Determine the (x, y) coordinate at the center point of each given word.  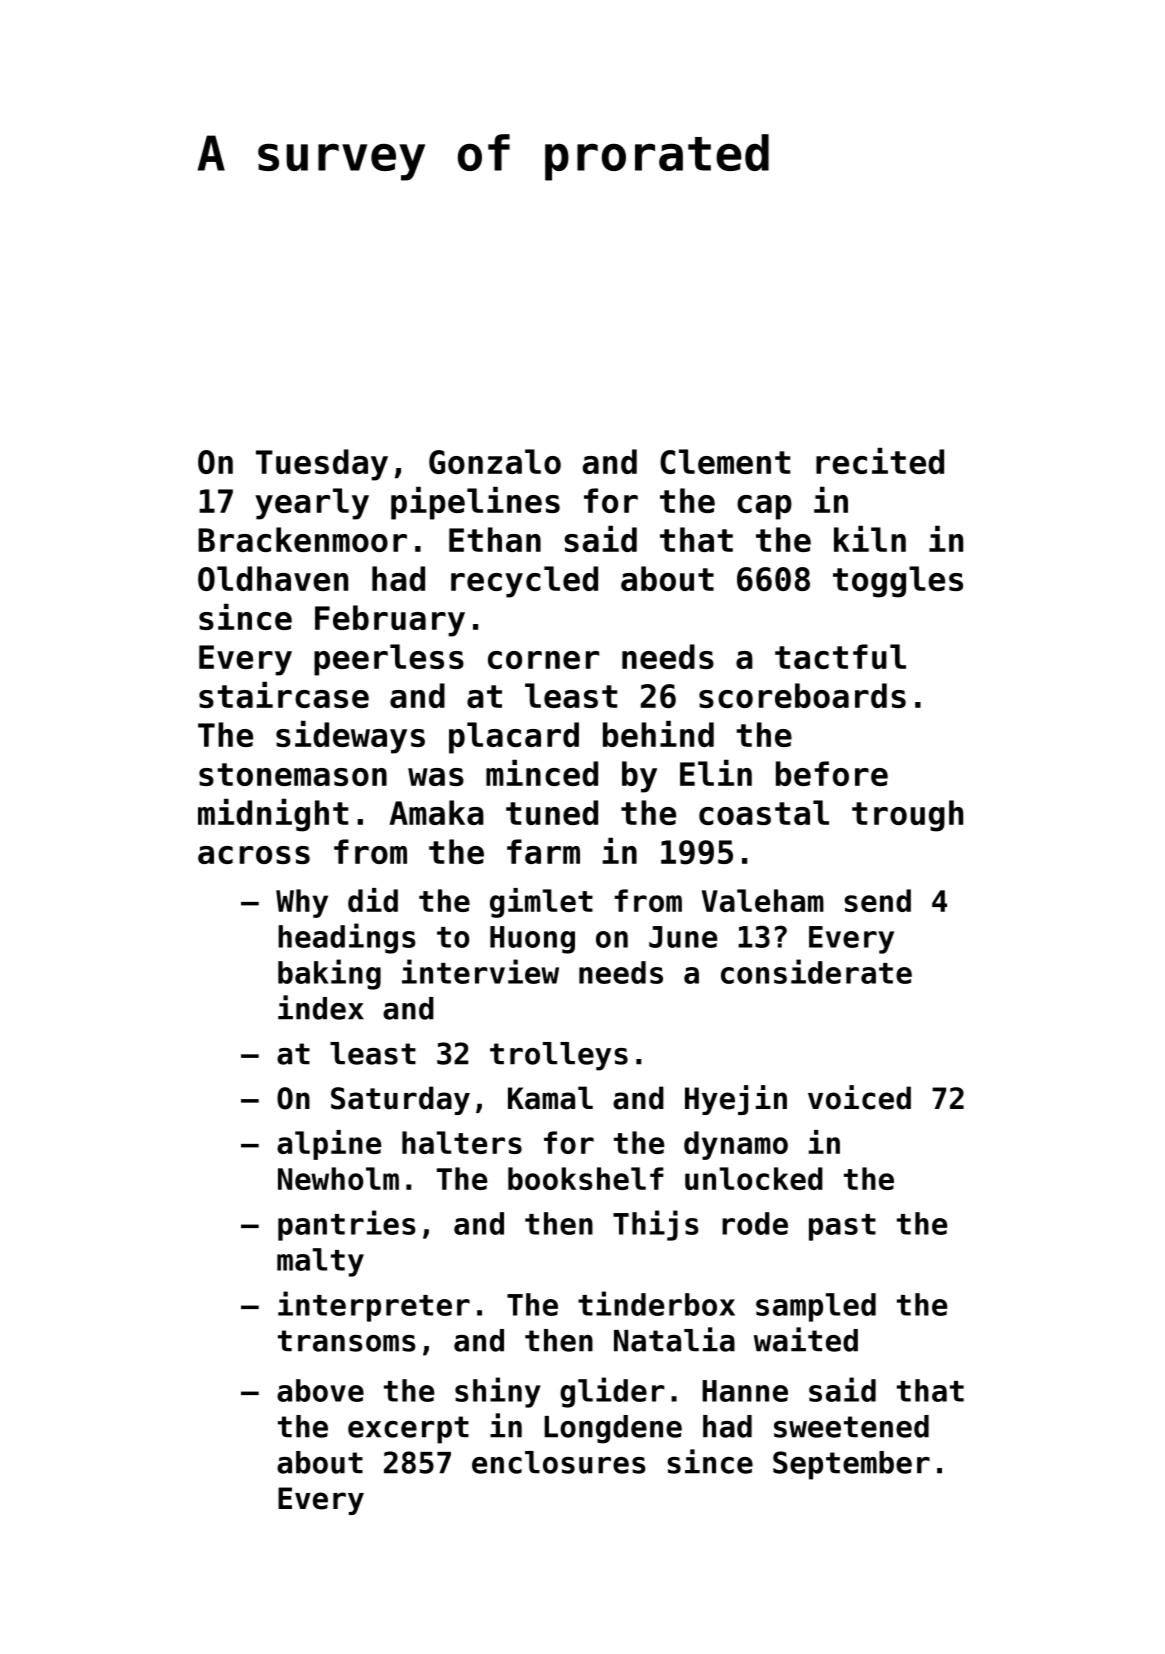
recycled (524, 582)
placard (514, 738)
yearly (312, 504)
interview (480, 971)
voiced (859, 1097)
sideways (350, 737)
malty (320, 1262)
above (320, 1390)
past (842, 1227)
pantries (347, 1225)
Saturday (400, 1100)
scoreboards (802, 695)
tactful (840, 656)
